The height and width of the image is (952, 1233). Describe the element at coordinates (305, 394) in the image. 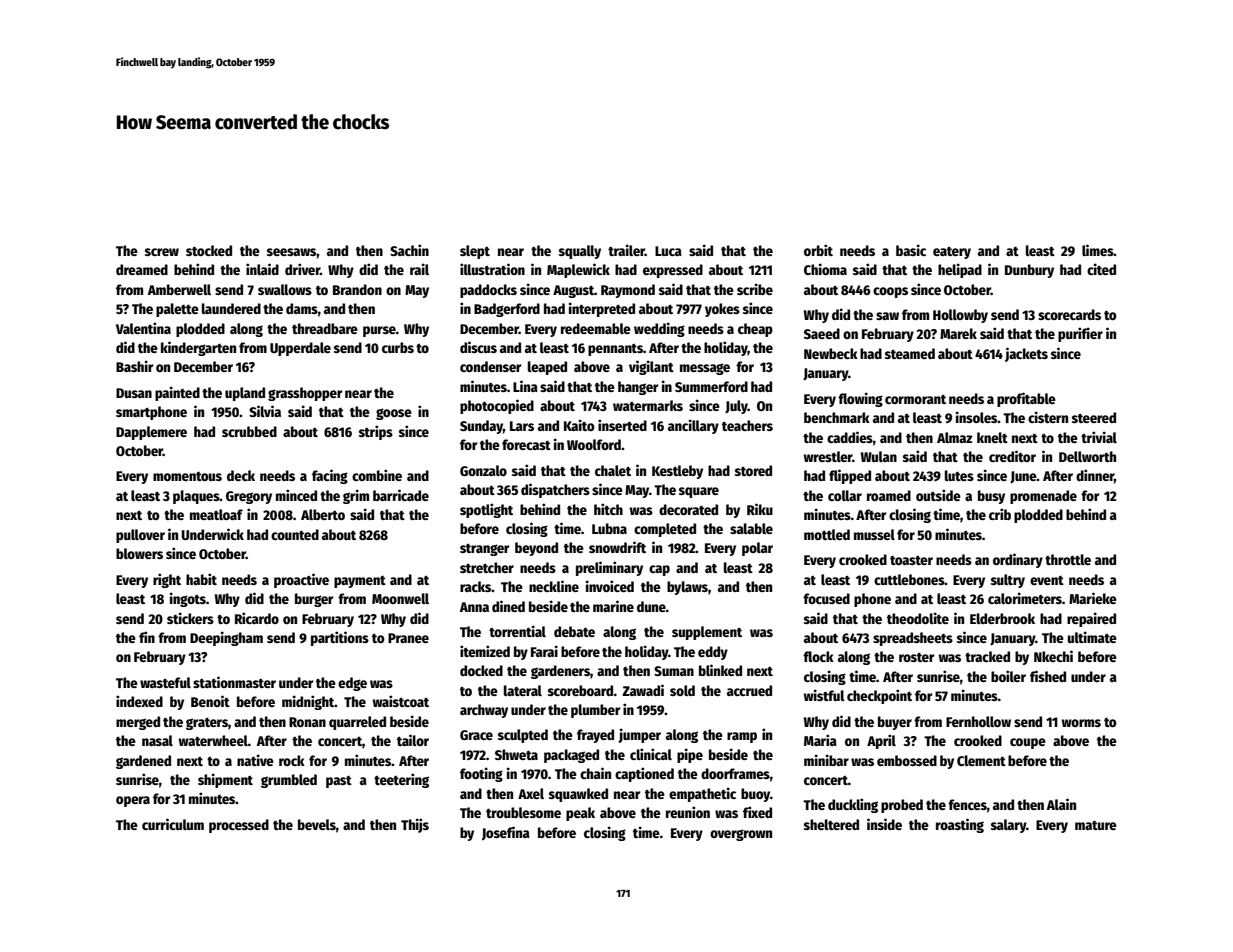

I see `grasshopper` at that location.
